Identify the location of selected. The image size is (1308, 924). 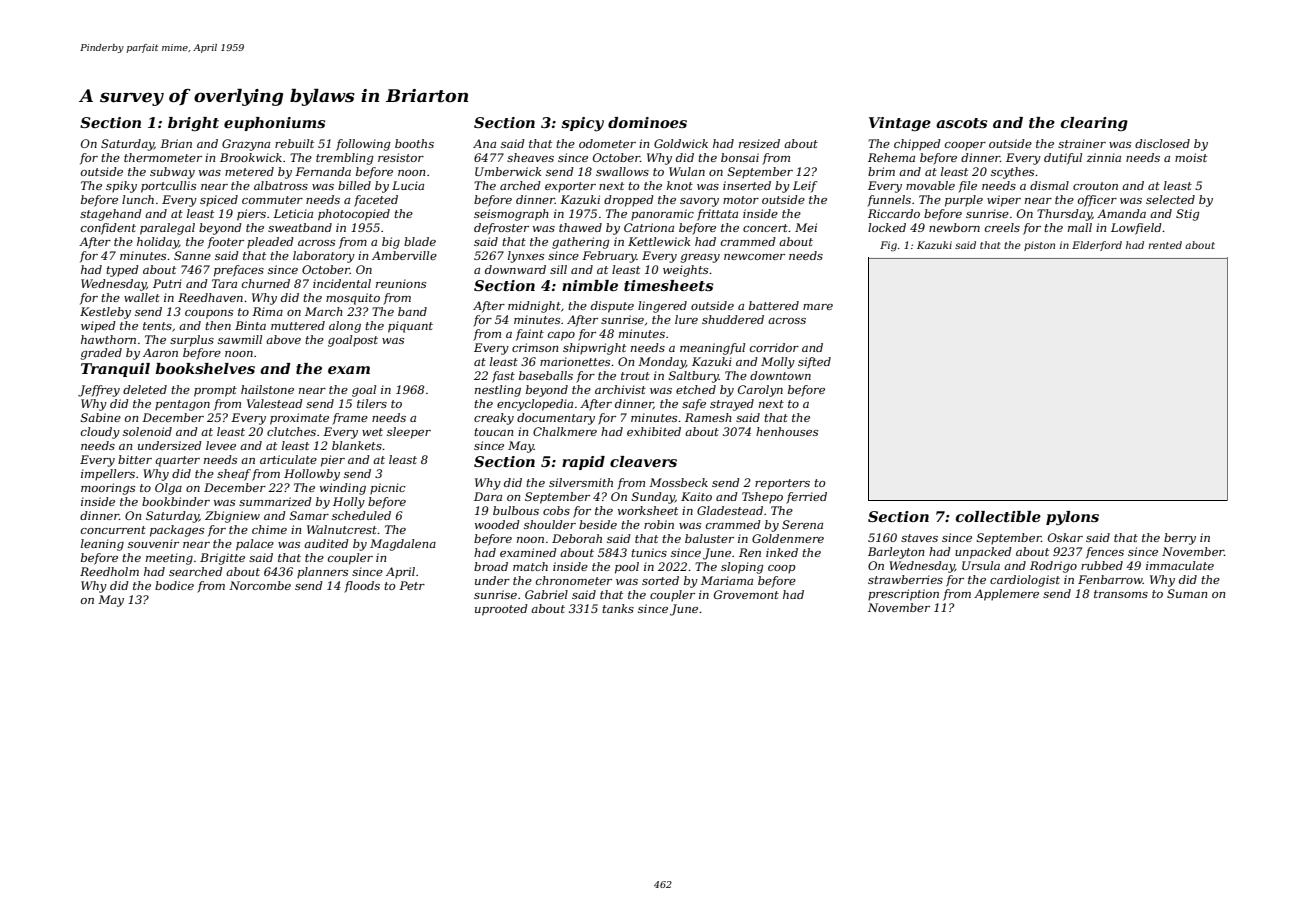
(1170, 199).
